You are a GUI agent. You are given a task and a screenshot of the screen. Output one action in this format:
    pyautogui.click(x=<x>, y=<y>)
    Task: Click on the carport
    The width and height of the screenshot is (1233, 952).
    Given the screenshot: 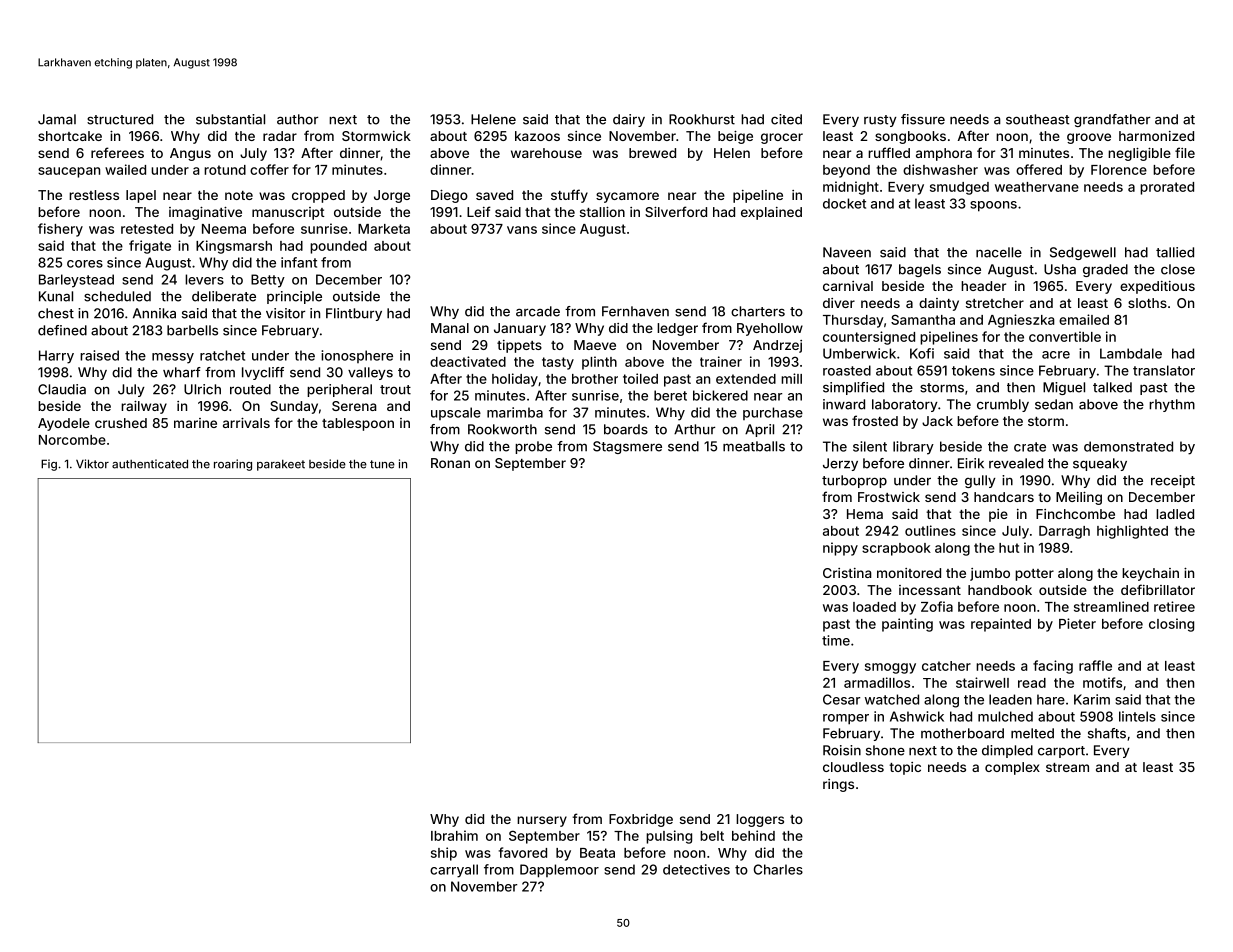 What is the action you would take?
    pyautogui.click(x=1061, y=752)
